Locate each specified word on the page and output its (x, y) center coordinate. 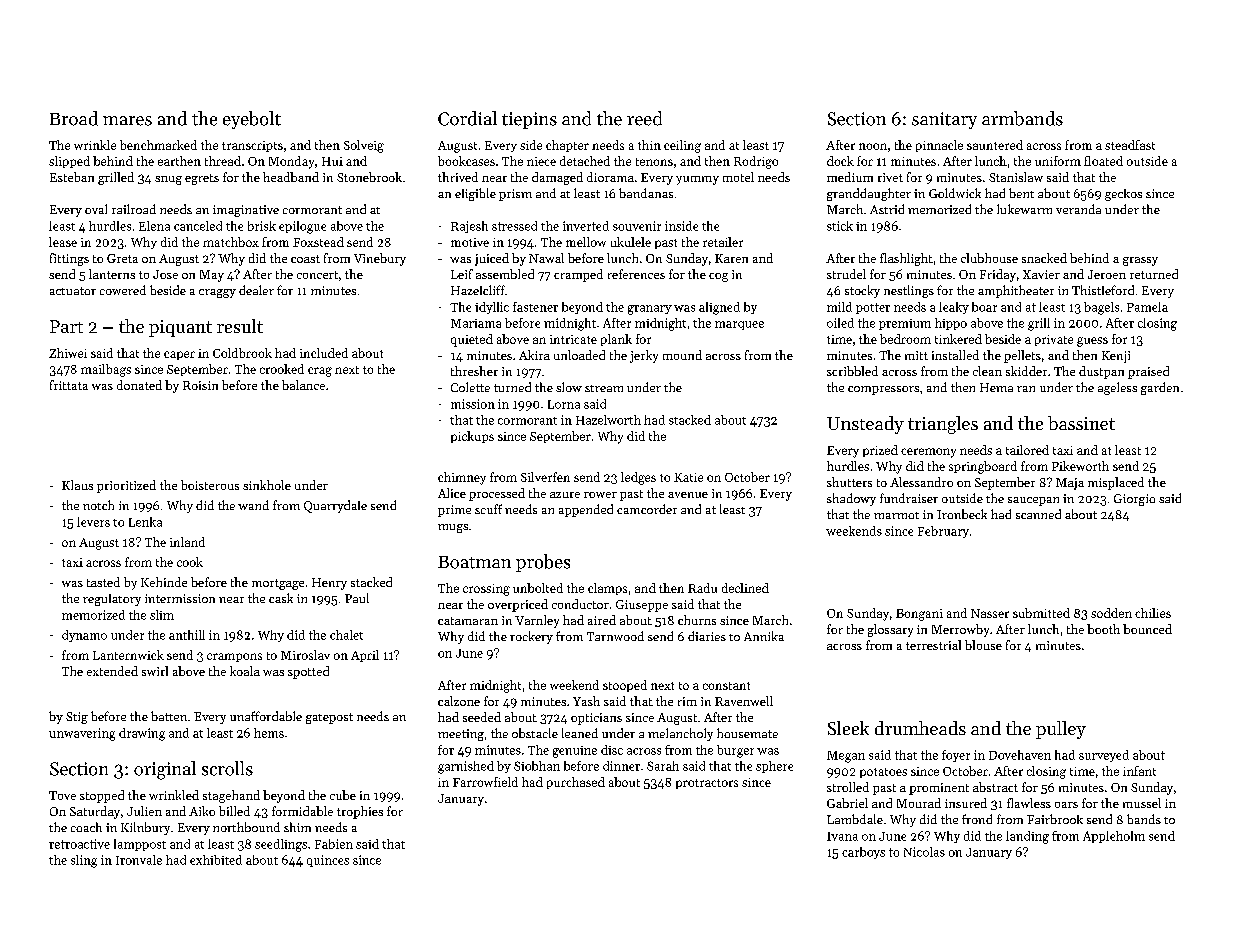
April (365, 656)
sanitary (944, 120)
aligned (719, 308)
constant (726, 686)
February (943, 532)
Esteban (72, 177)
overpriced (518, 605)
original (165, 770)
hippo (951, 324)
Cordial (467, 118)
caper (179, 355)
